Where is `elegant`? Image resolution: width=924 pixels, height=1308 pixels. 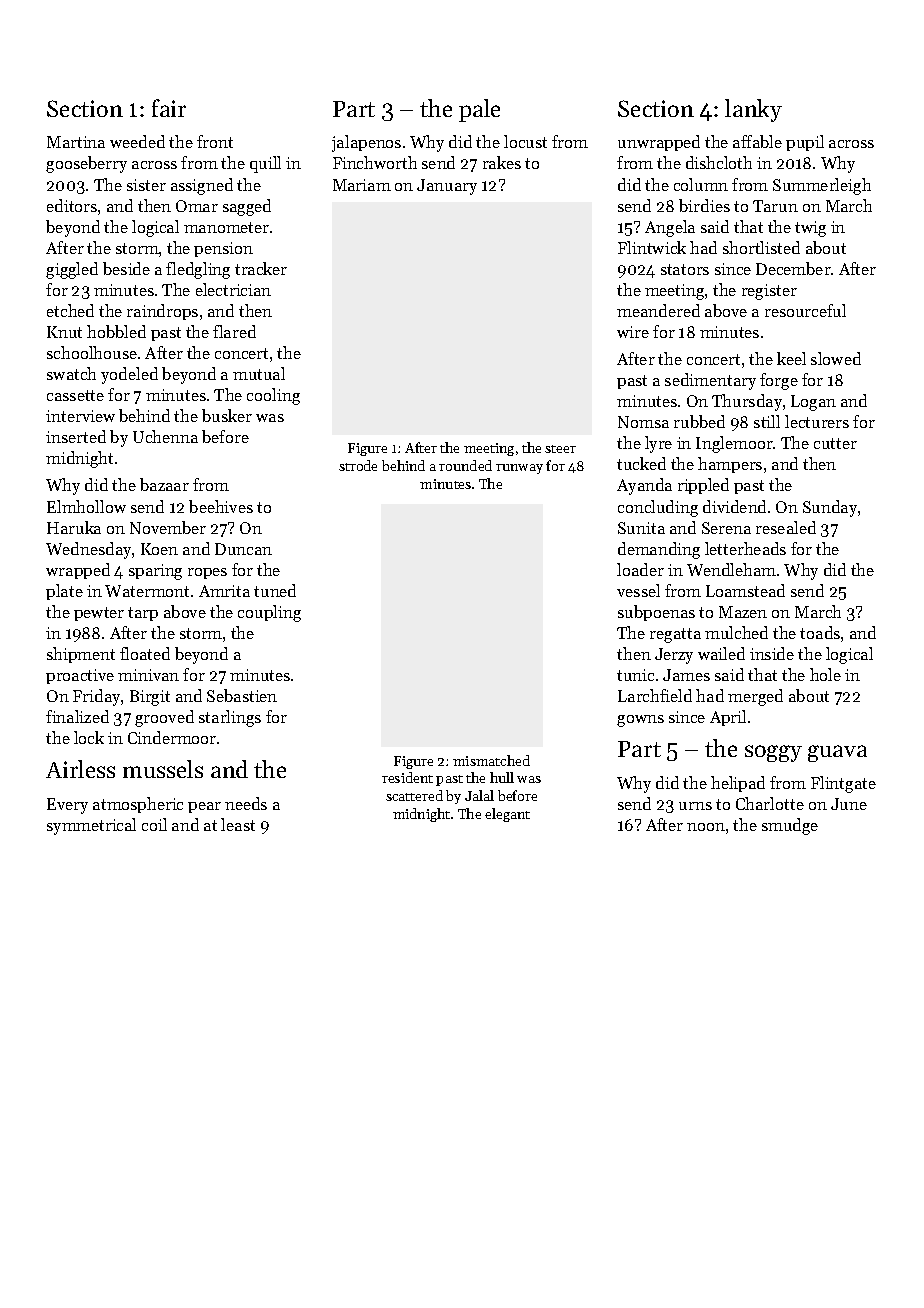 elegant is located at coordinates (507, 815).
